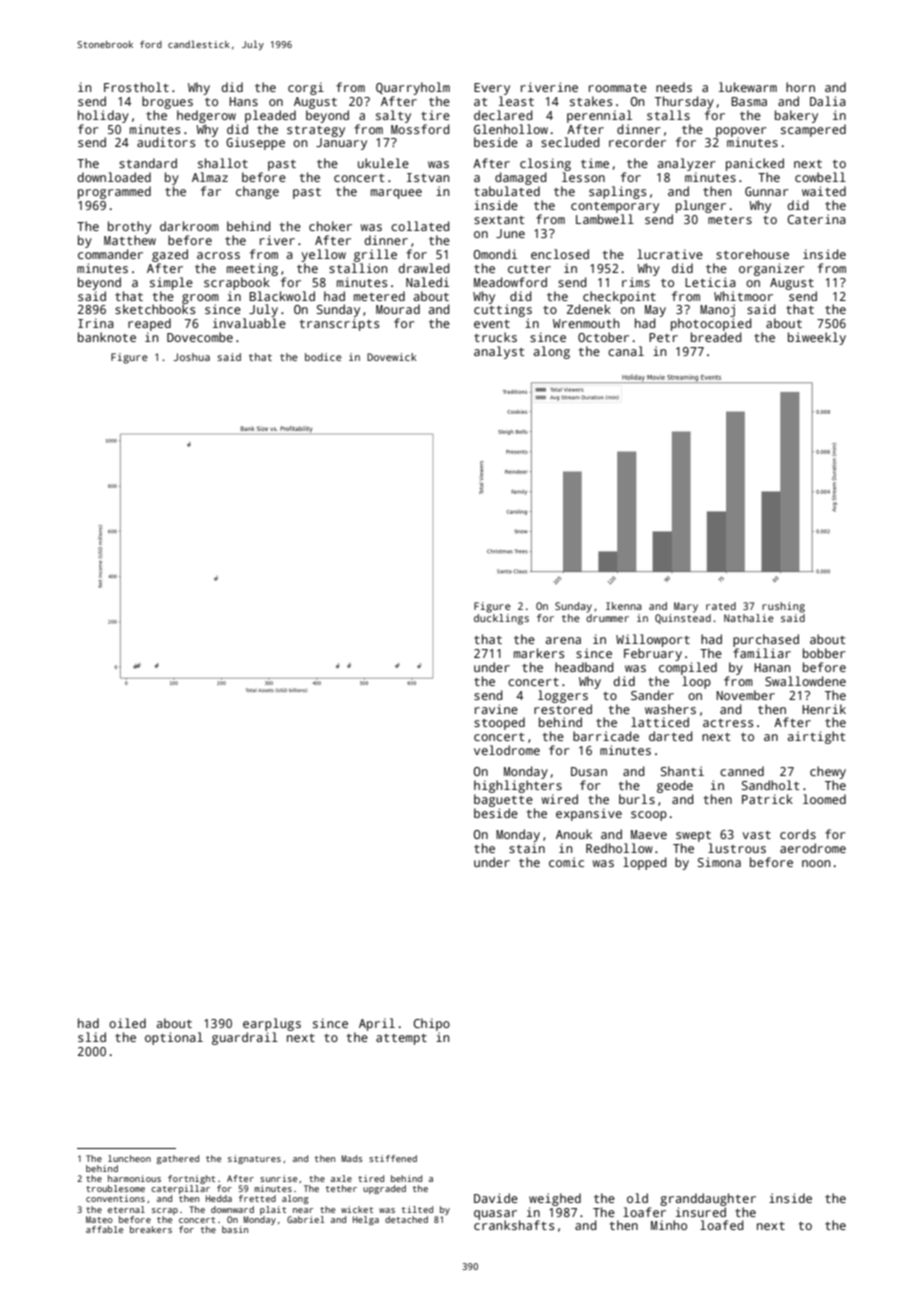  I want to click on sextant, so click(499, 220).
